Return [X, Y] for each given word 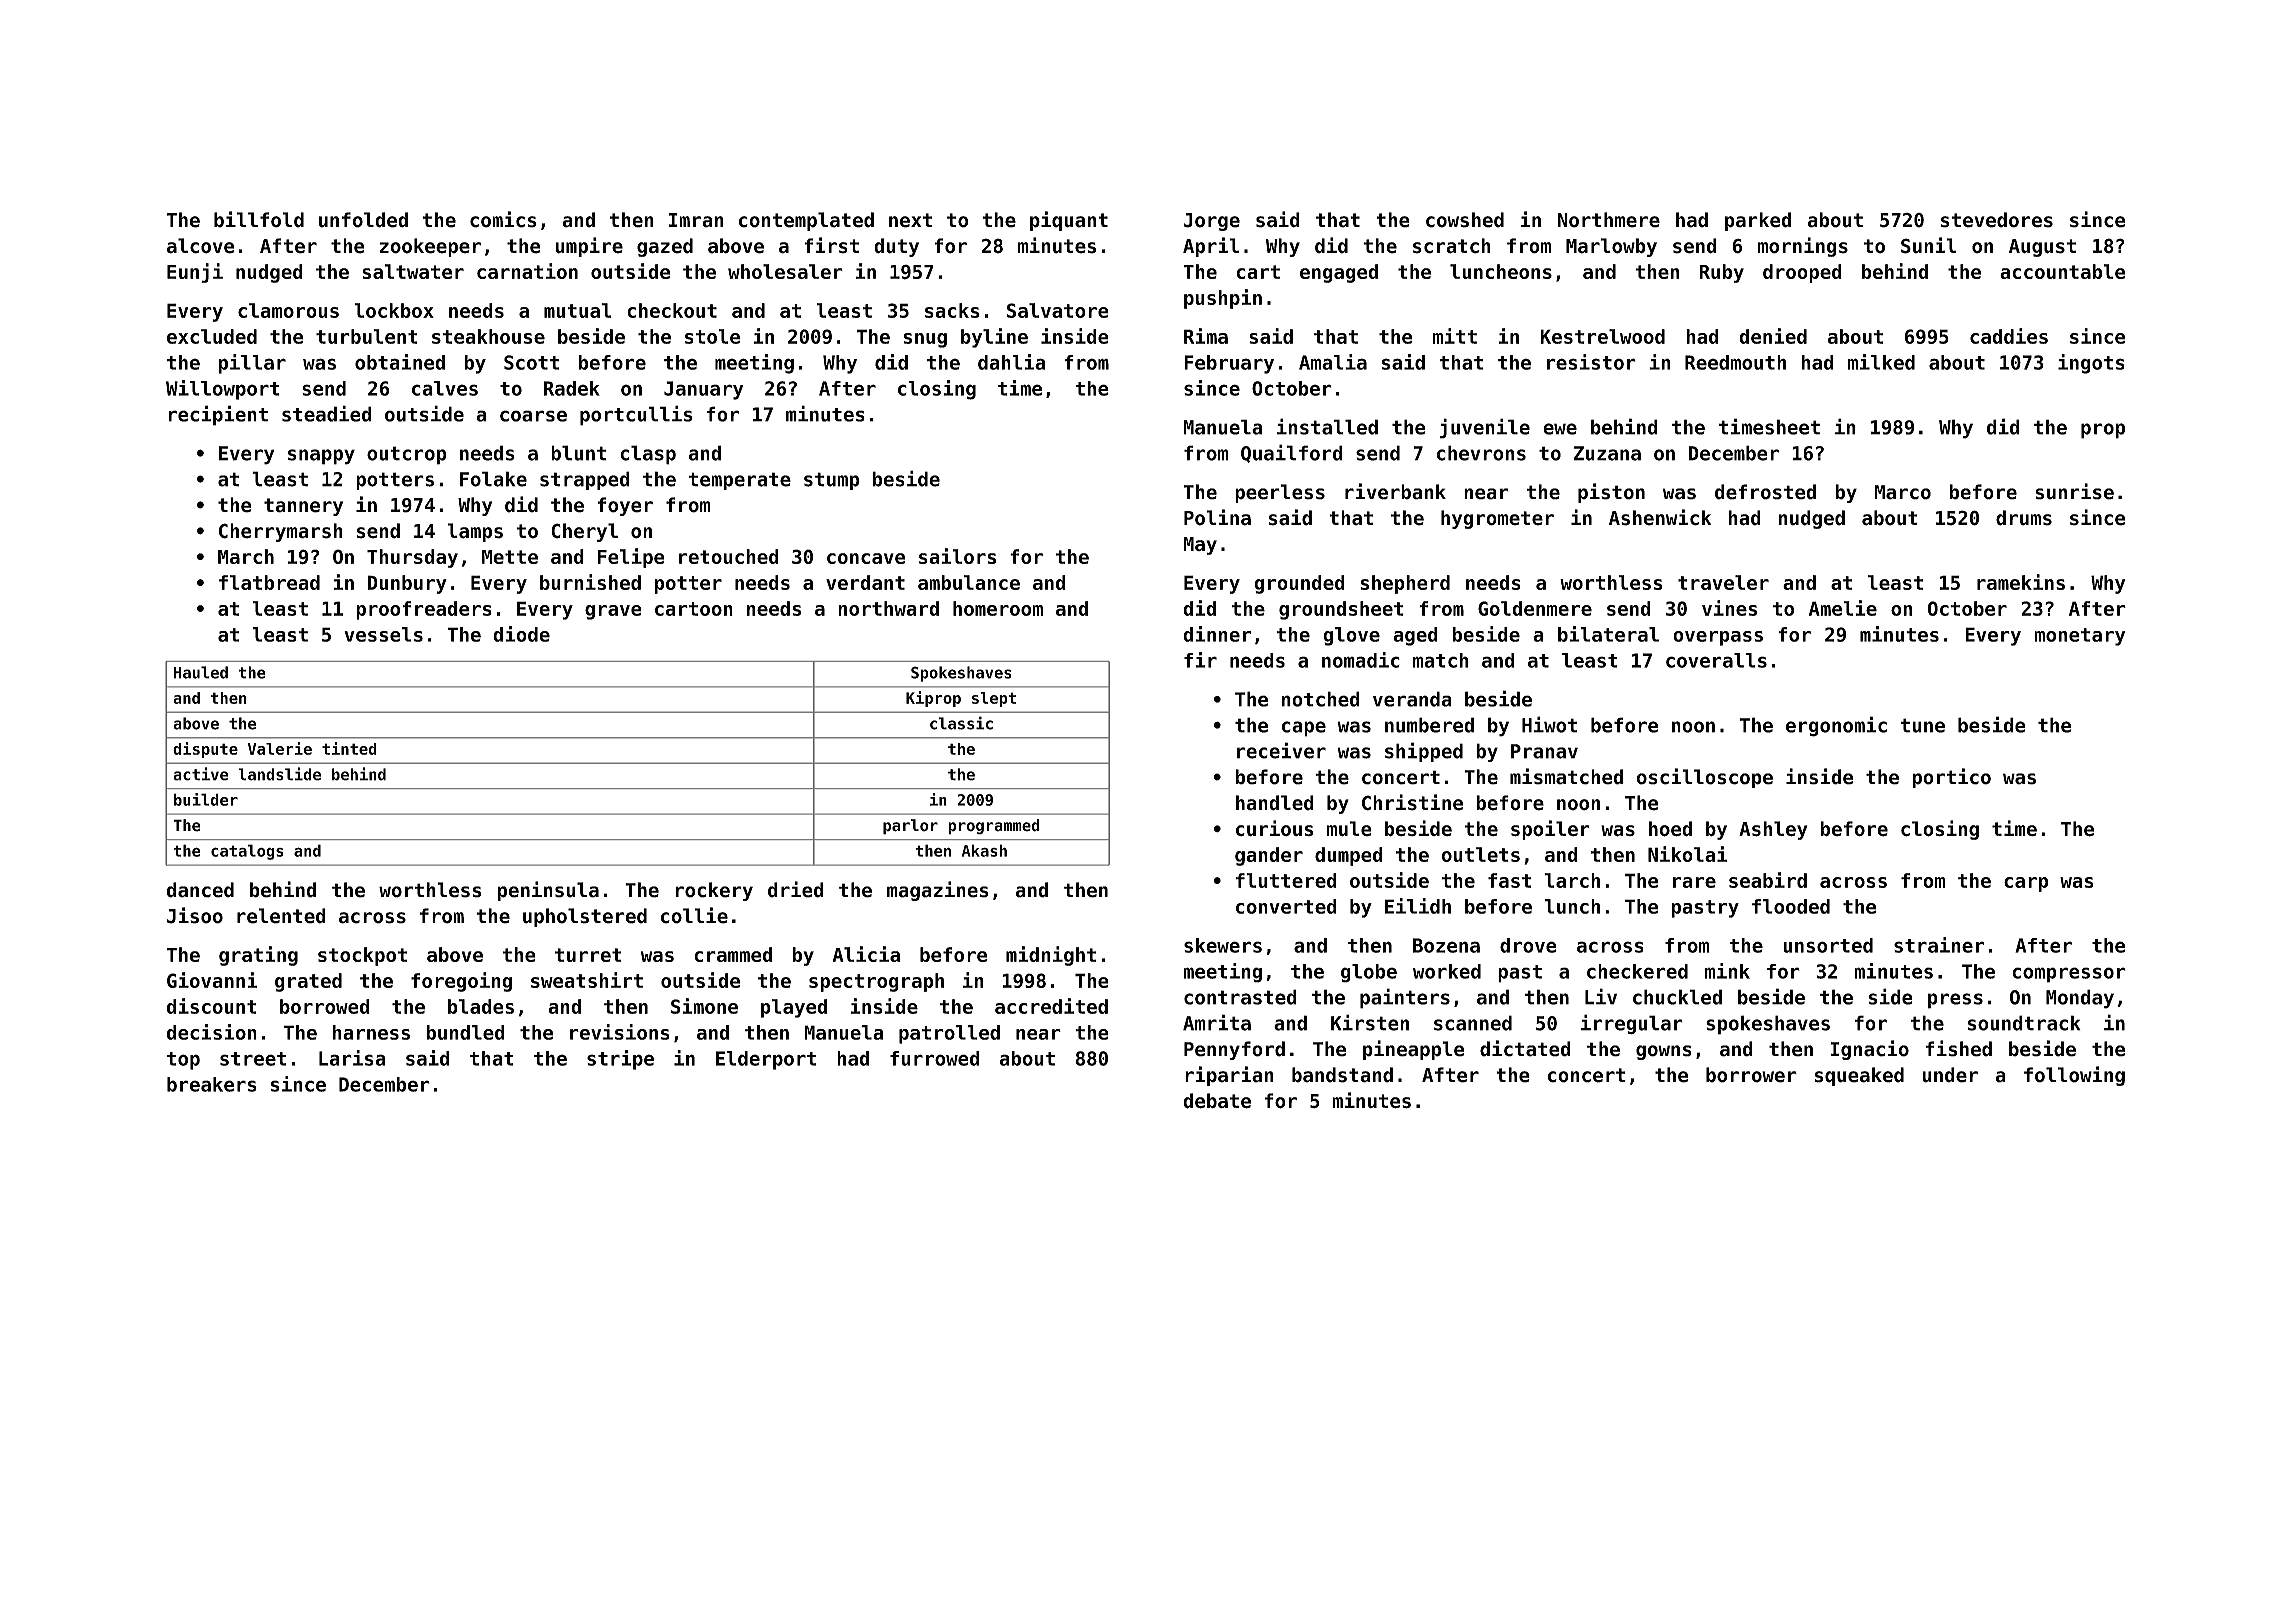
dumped [1349, 856]
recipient [218, 415]
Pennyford [1234, 1050]
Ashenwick [1660, 517]
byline [994, 338]
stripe [620, 1060]
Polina [1217, 517]
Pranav [1544, 751]
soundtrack [2024, 1023]
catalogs [247, 852]
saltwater [413, 271]
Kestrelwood [1602, 336]
